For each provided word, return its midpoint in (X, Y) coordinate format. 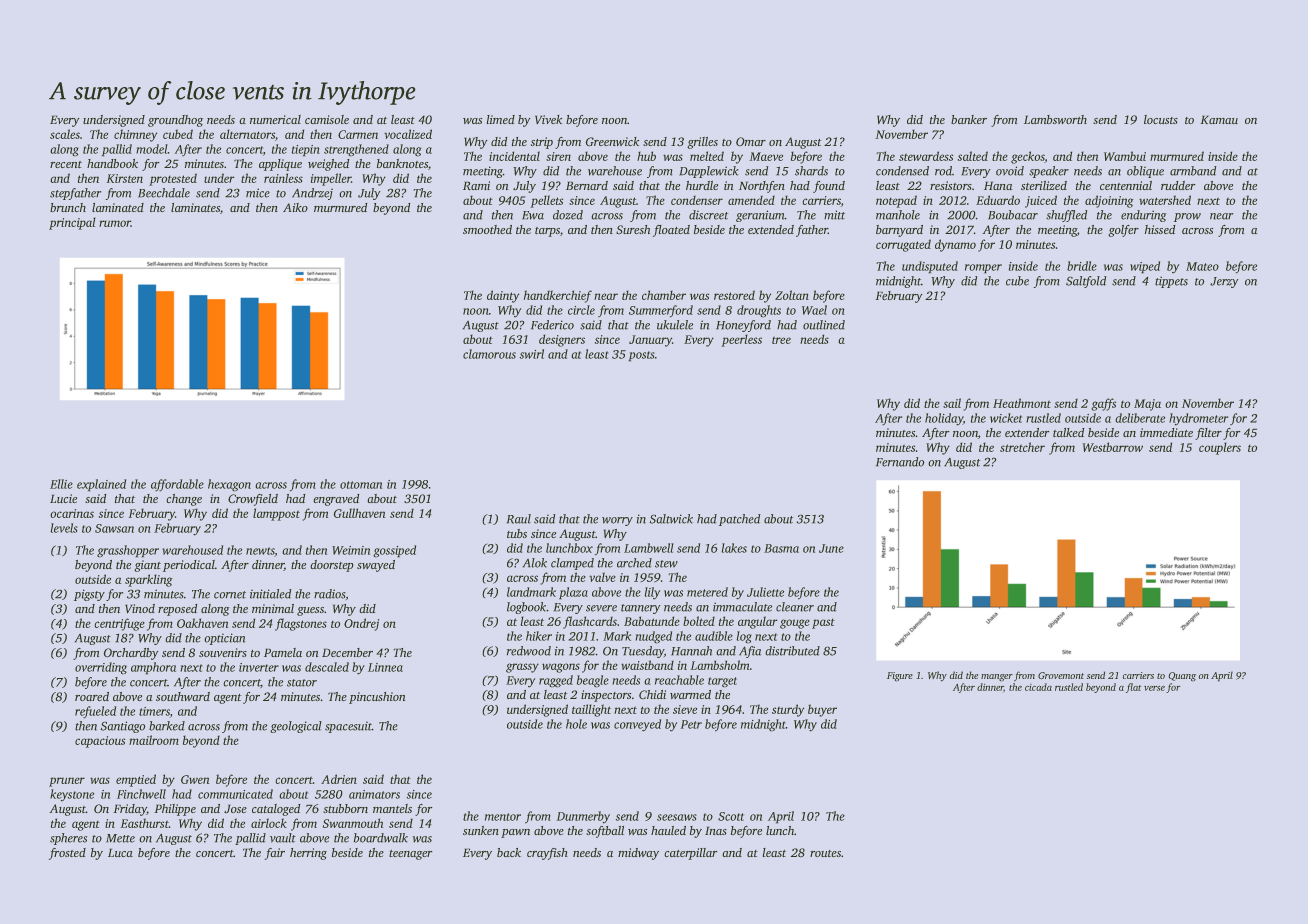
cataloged (276, 810)
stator (302, 683)
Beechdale (164, 193)
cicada (1038, 687)
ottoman (361, 485)
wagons (561, 668)
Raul (519, 519)
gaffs (1103, 404)
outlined (824, 325)
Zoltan (792, 295)
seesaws (677, 817)
